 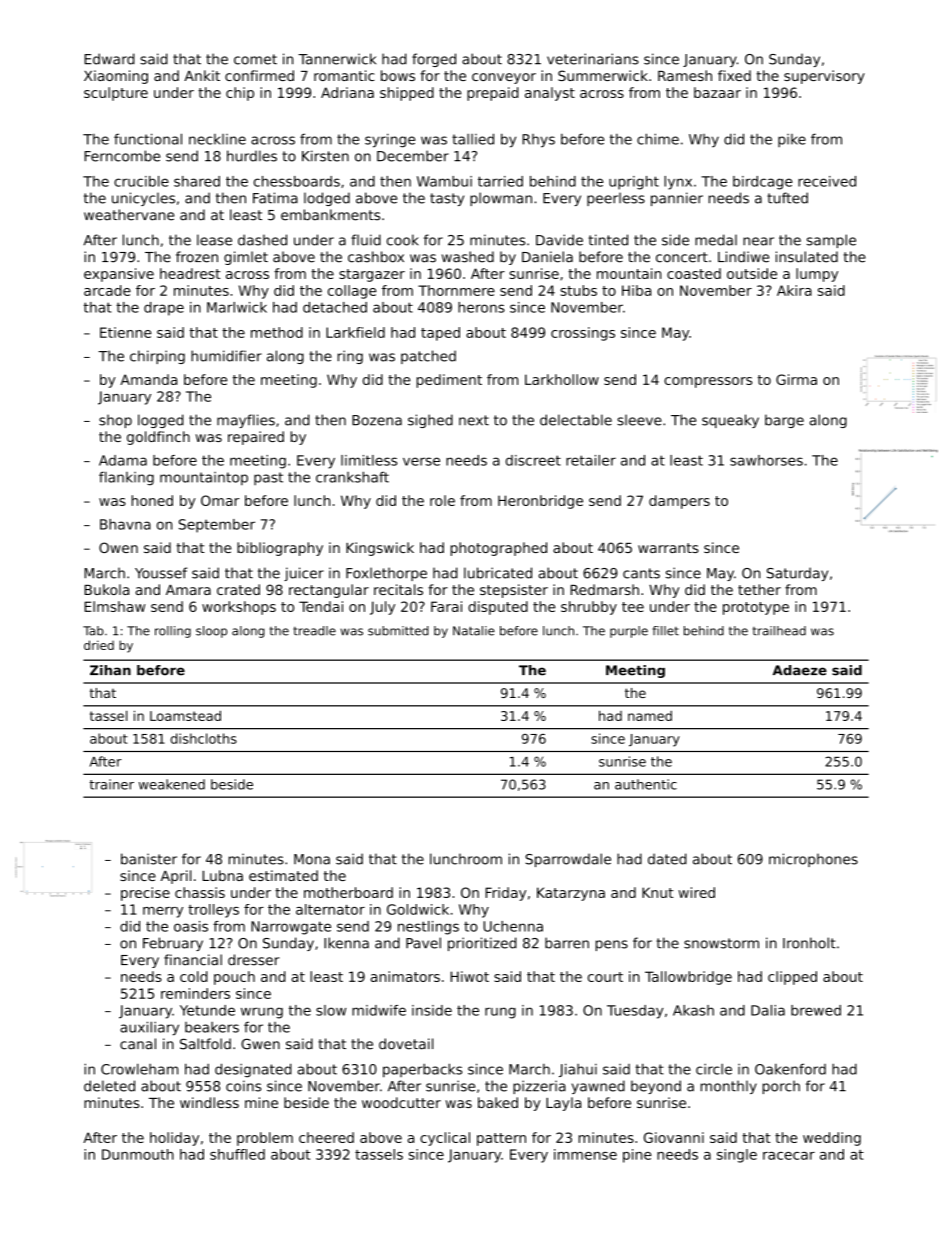 I want to click on sawhorses, so click(x=766, y=460).
